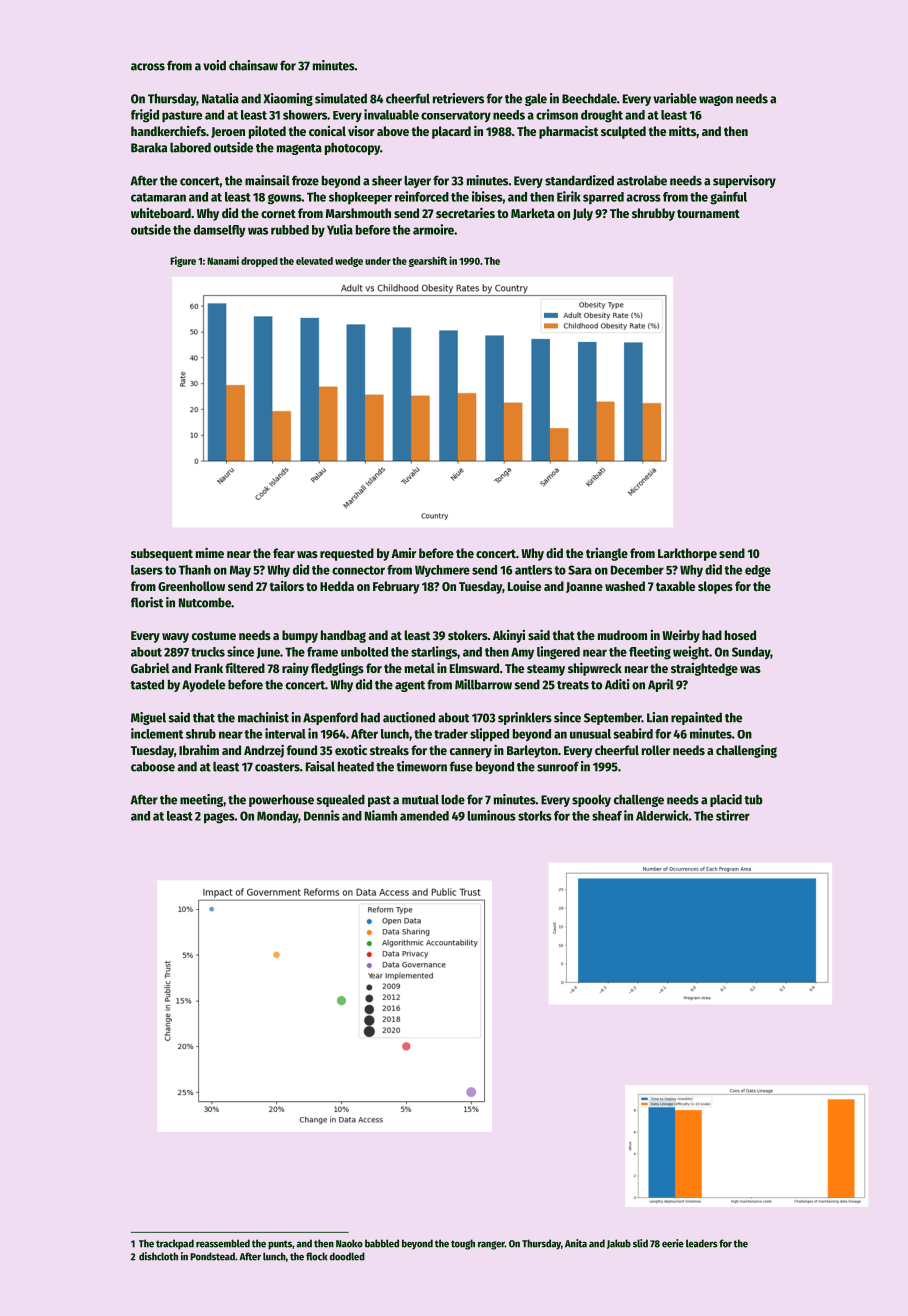  Describe the element at coordinates (458, 98) in the document. I see `retrievers` at that location.
